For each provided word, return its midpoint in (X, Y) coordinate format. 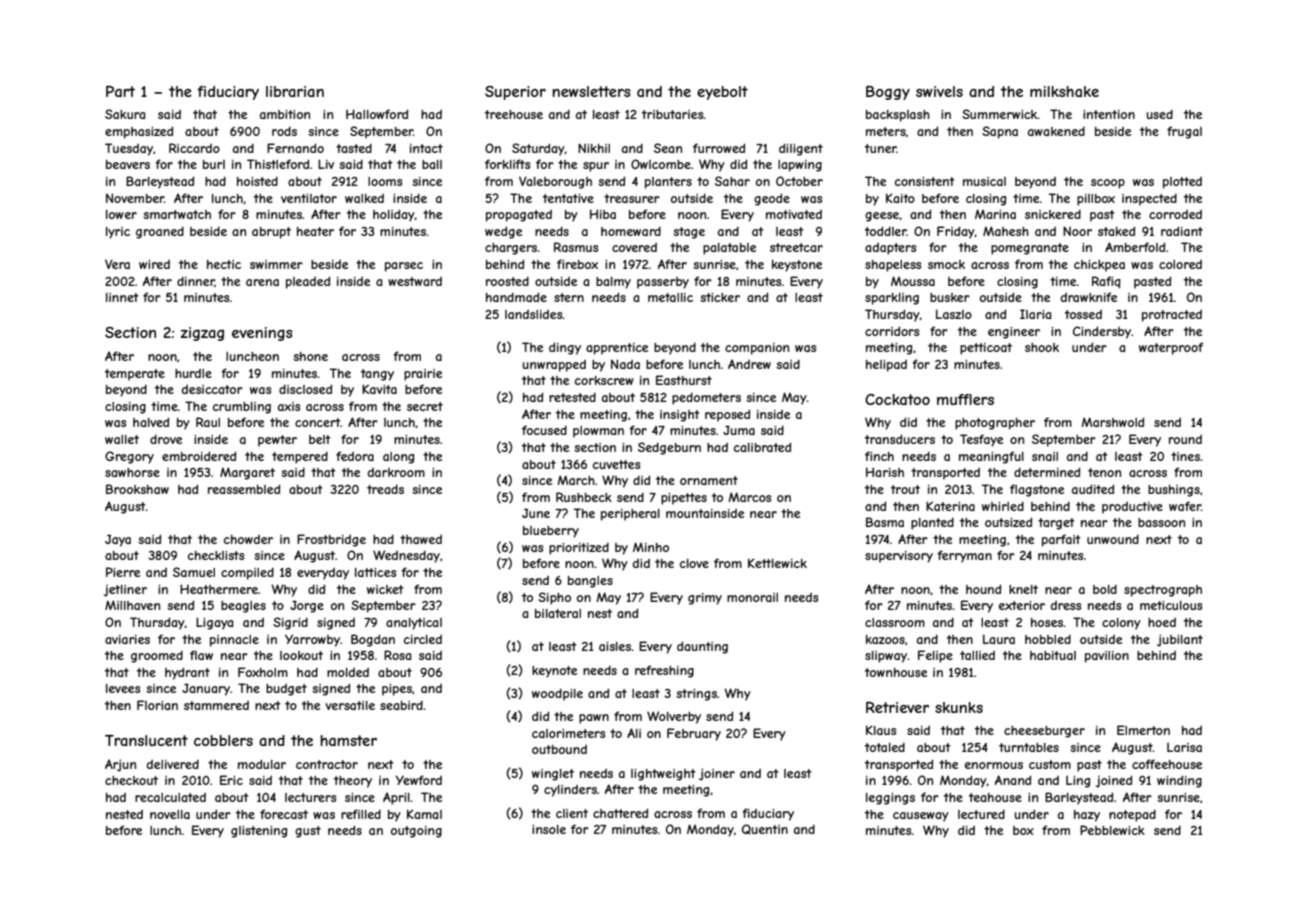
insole (549, 829)
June (536, 513)
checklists (216, 555)
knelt (1023, 589)
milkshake (1064, 91)
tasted (354, 148)
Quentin (765, 829)
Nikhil (594, 148)
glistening (259, 832)
